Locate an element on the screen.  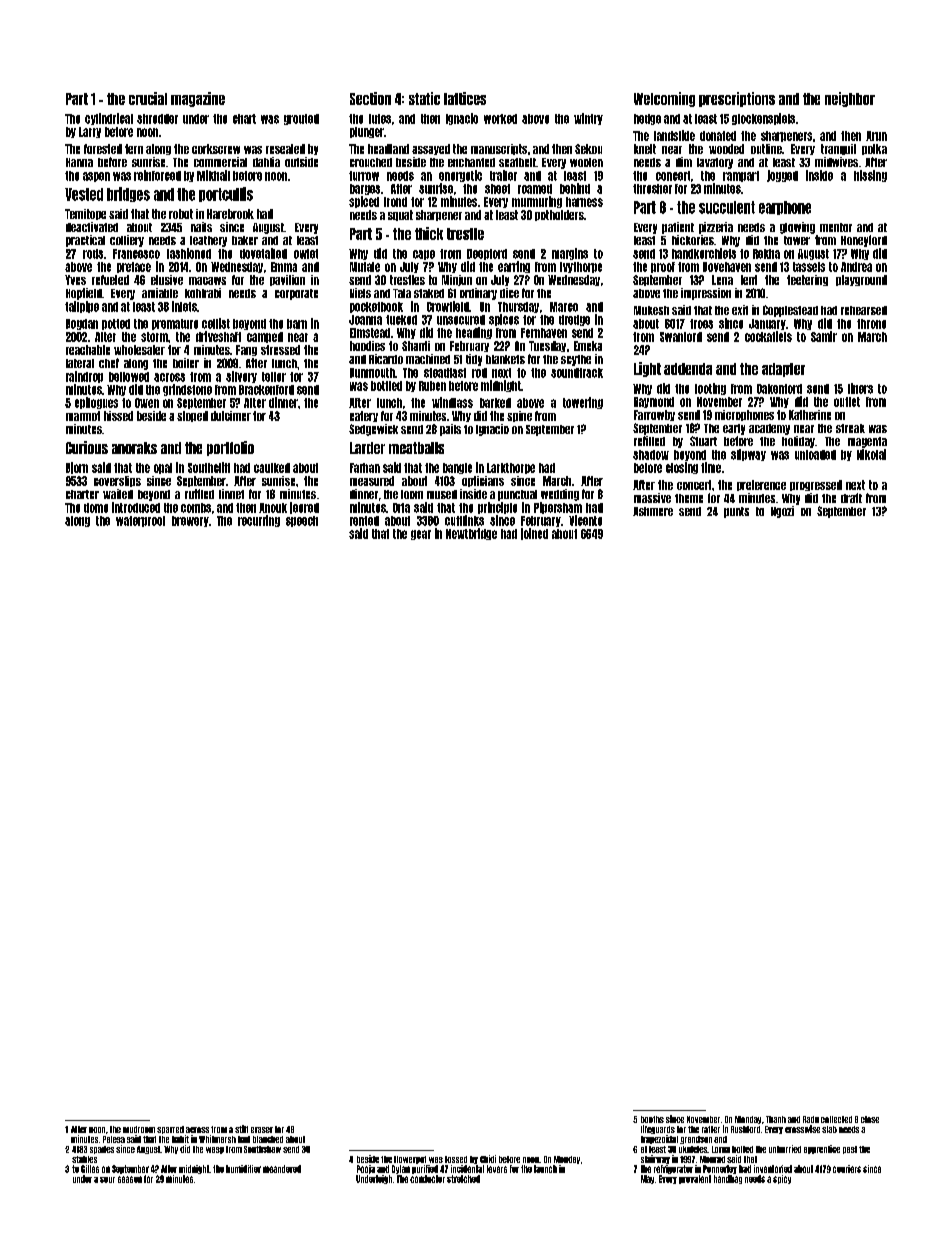
speech is located at coordinates (302, 521).
